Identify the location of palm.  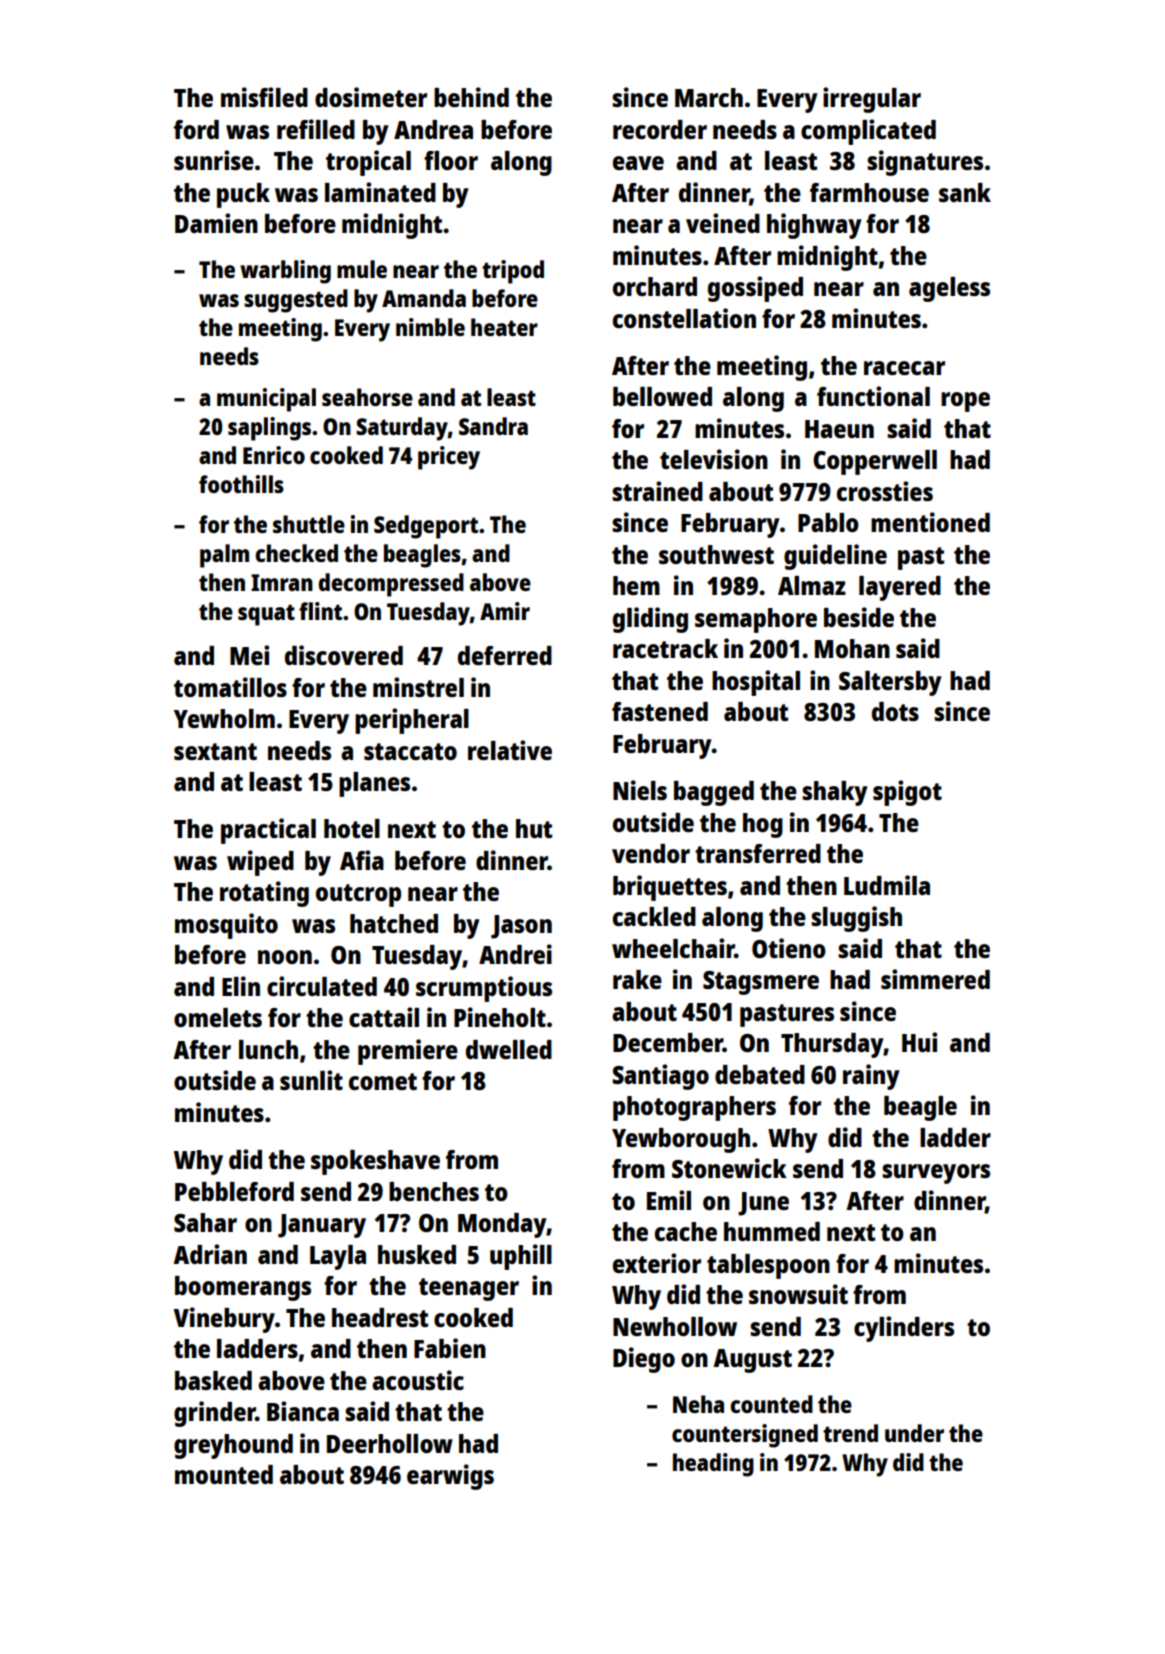
(224, 556).
